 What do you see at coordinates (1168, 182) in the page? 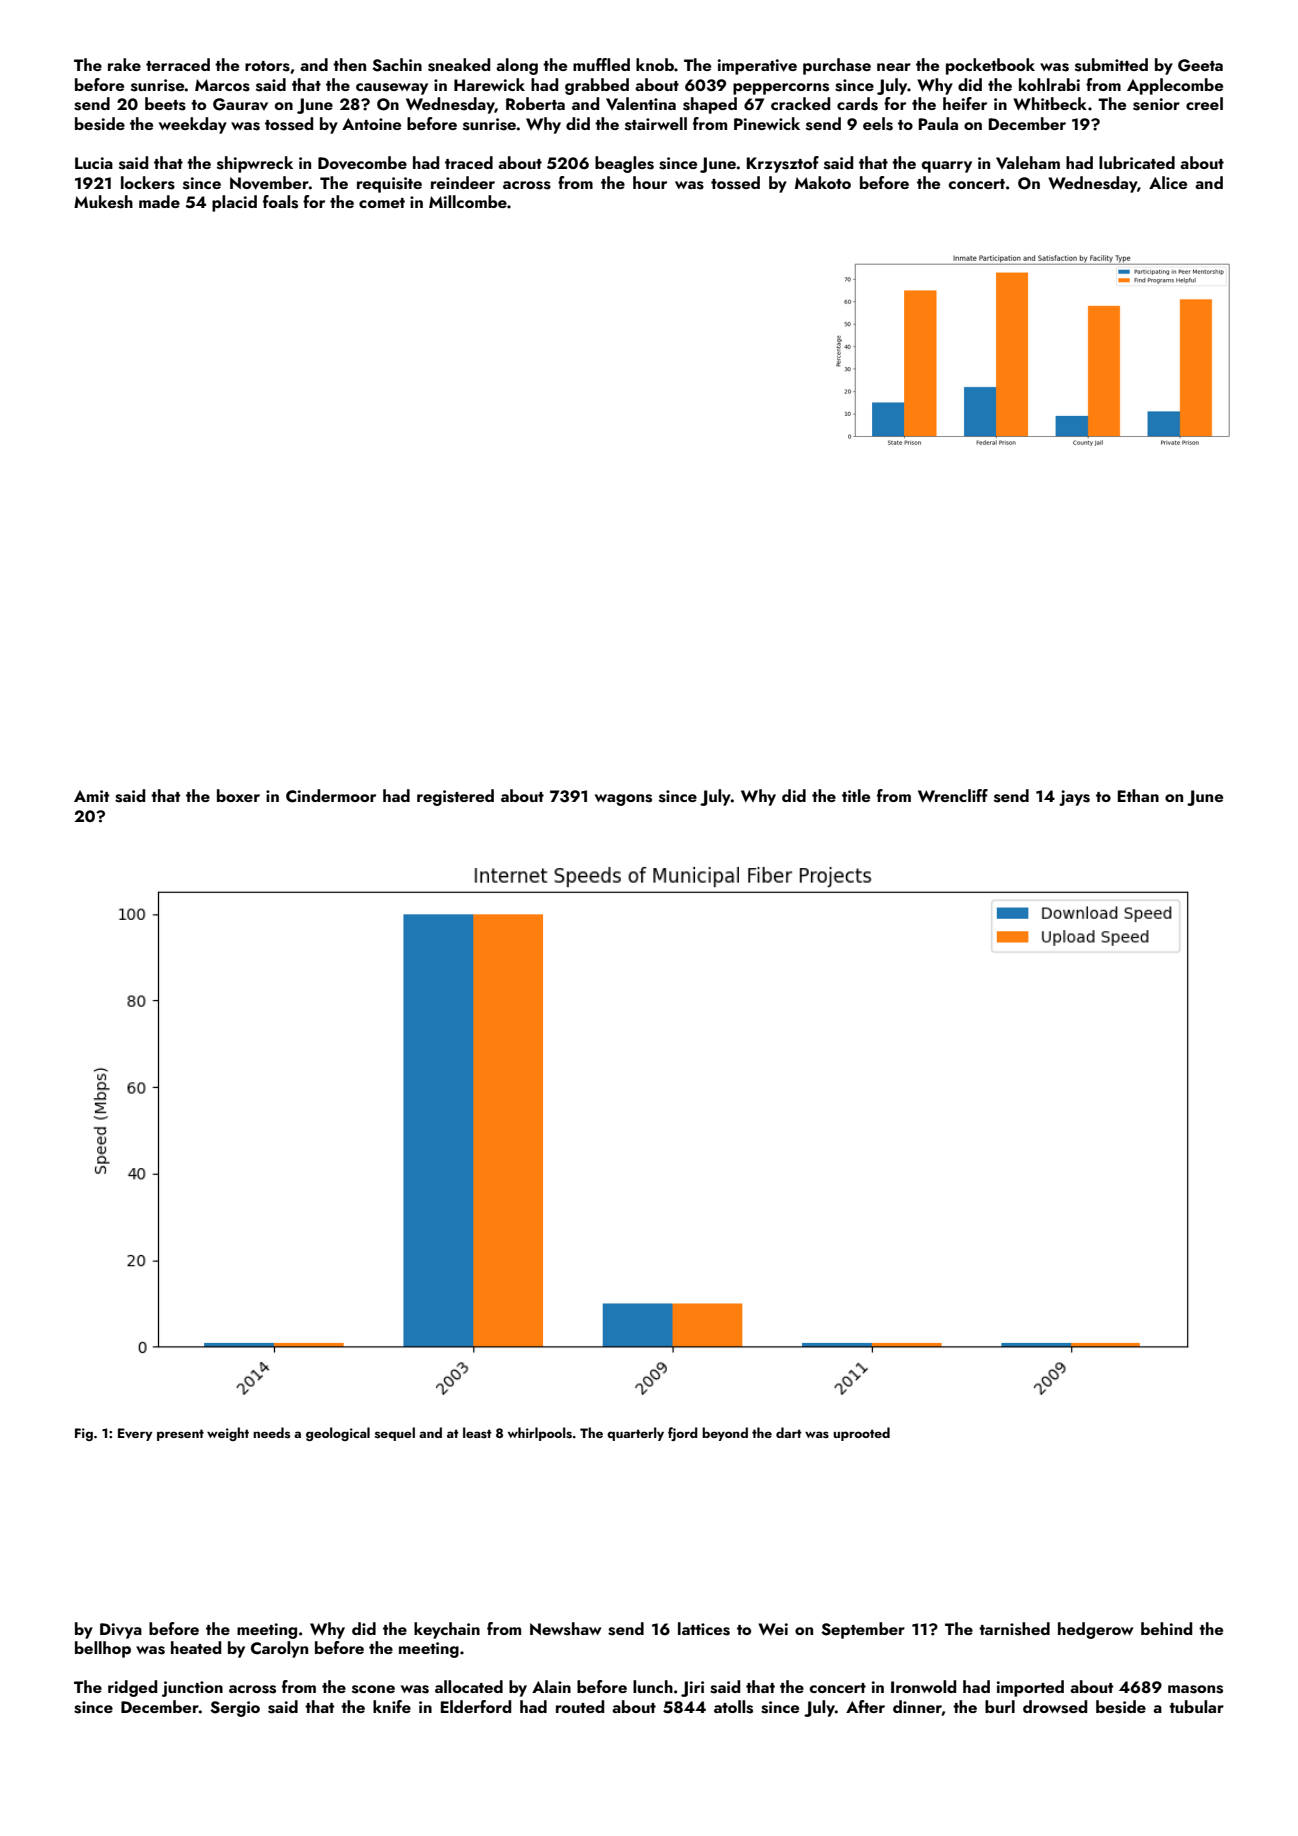
I see `Alice` at bounding box center [1168, 182].
